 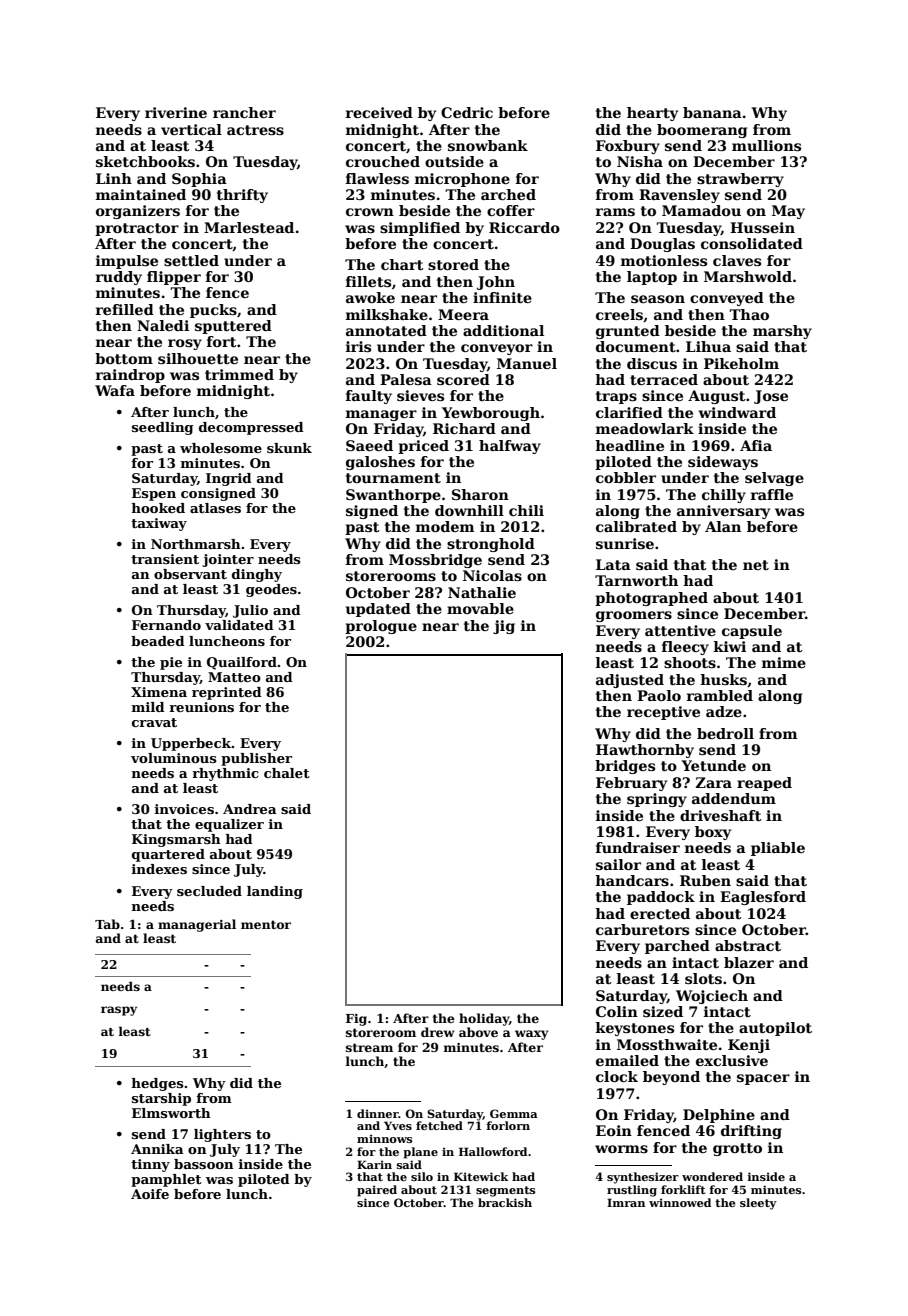 What do you see at coordinates (484, 1019) in the screenshot?
I see `holiday` at bounding box center [484, 1019].
